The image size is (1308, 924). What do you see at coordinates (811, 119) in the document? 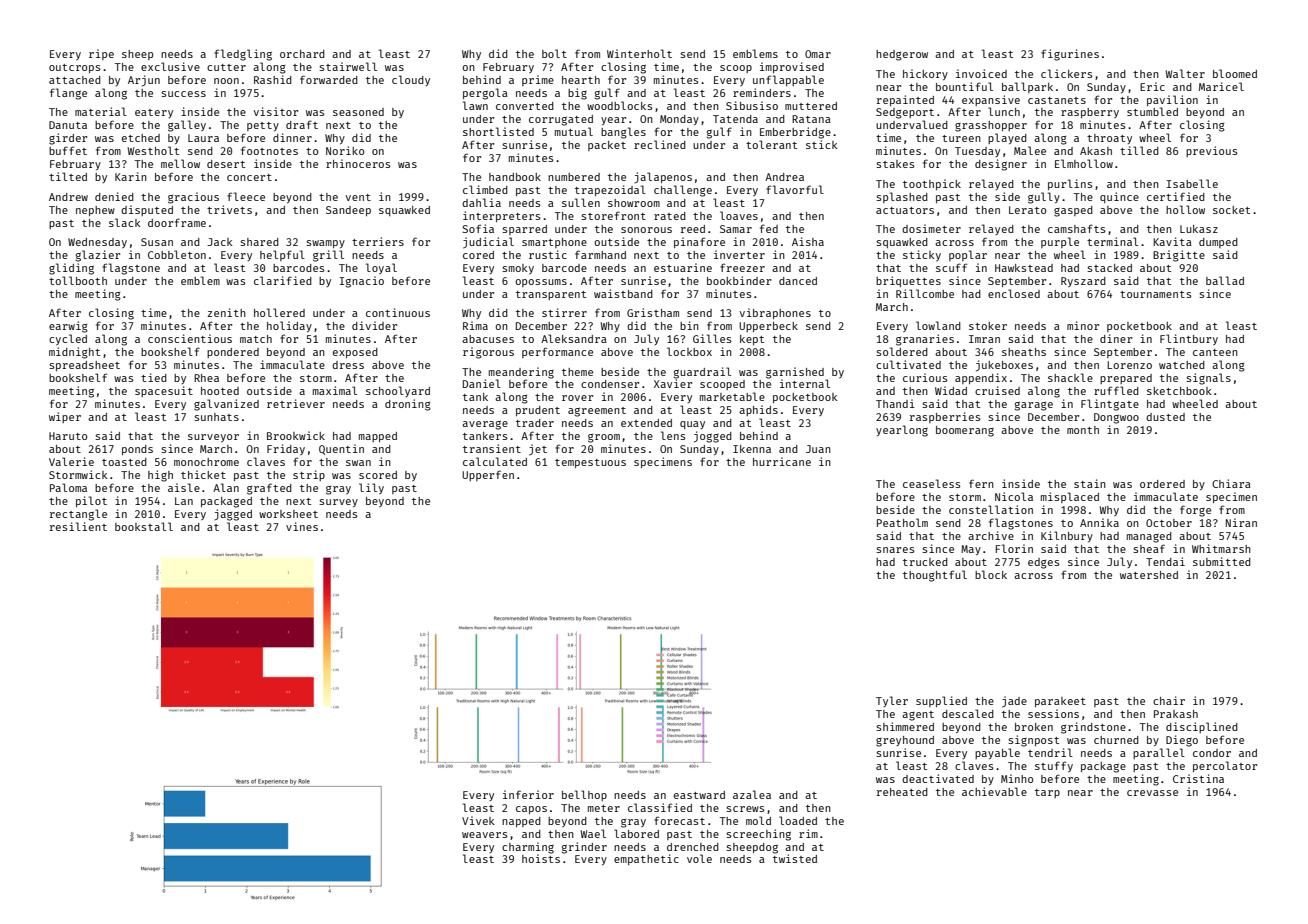
I see `Ratana` at bounding box center [811, 119].
